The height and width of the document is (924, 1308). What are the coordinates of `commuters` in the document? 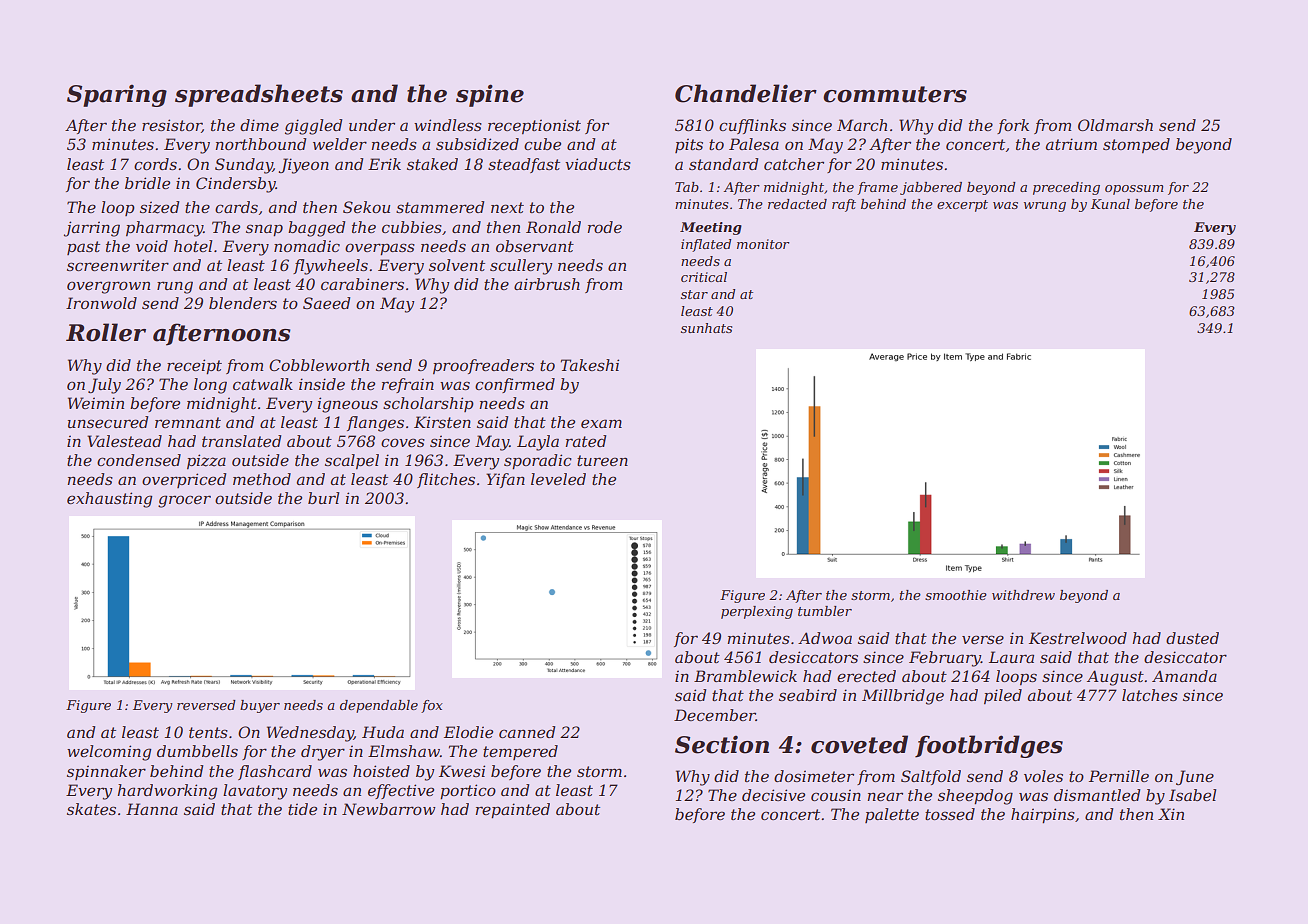 It's located at (895, 94).
